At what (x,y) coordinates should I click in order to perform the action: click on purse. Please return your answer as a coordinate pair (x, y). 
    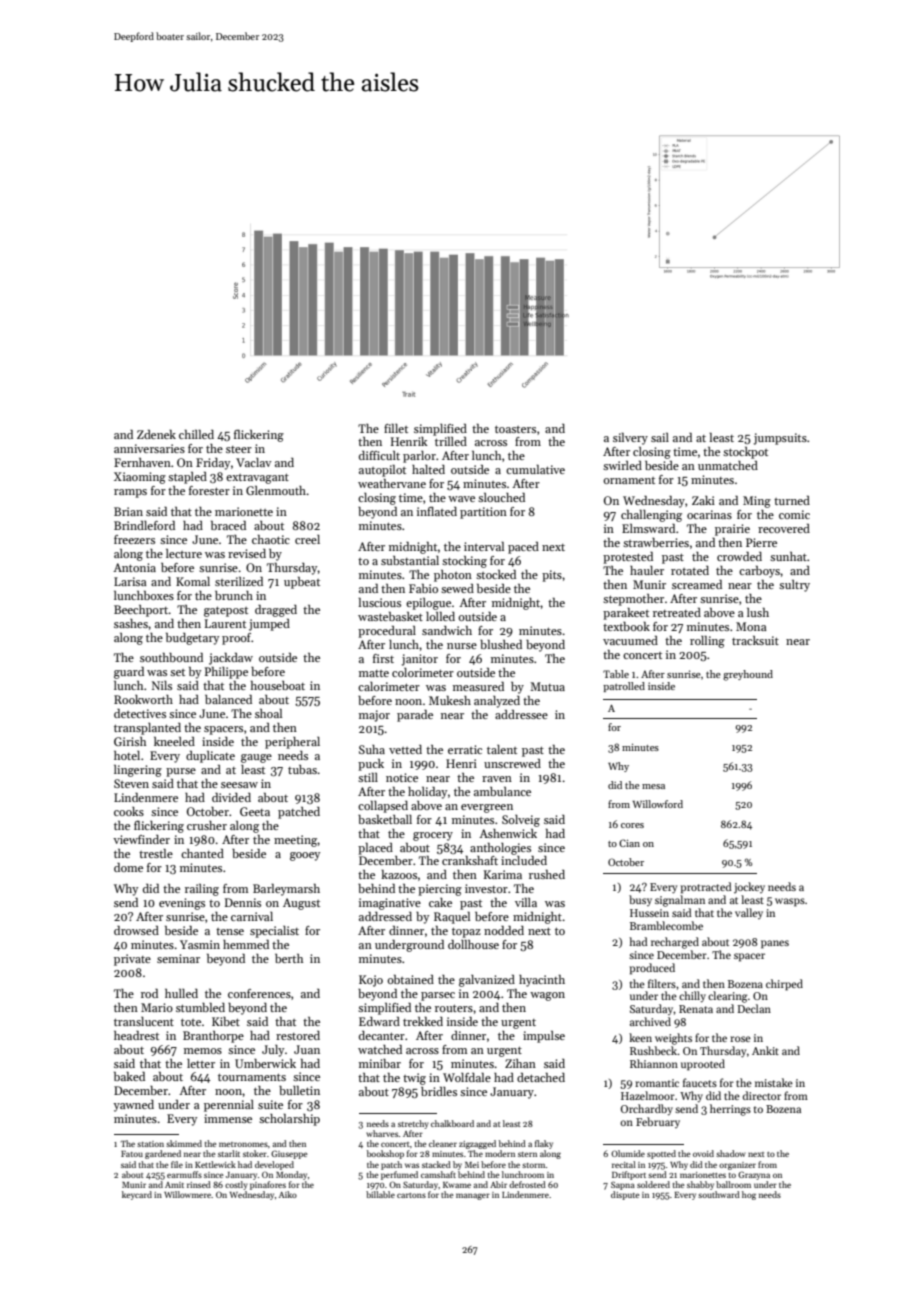
    Looking at the image, I should click on (181, 772).
